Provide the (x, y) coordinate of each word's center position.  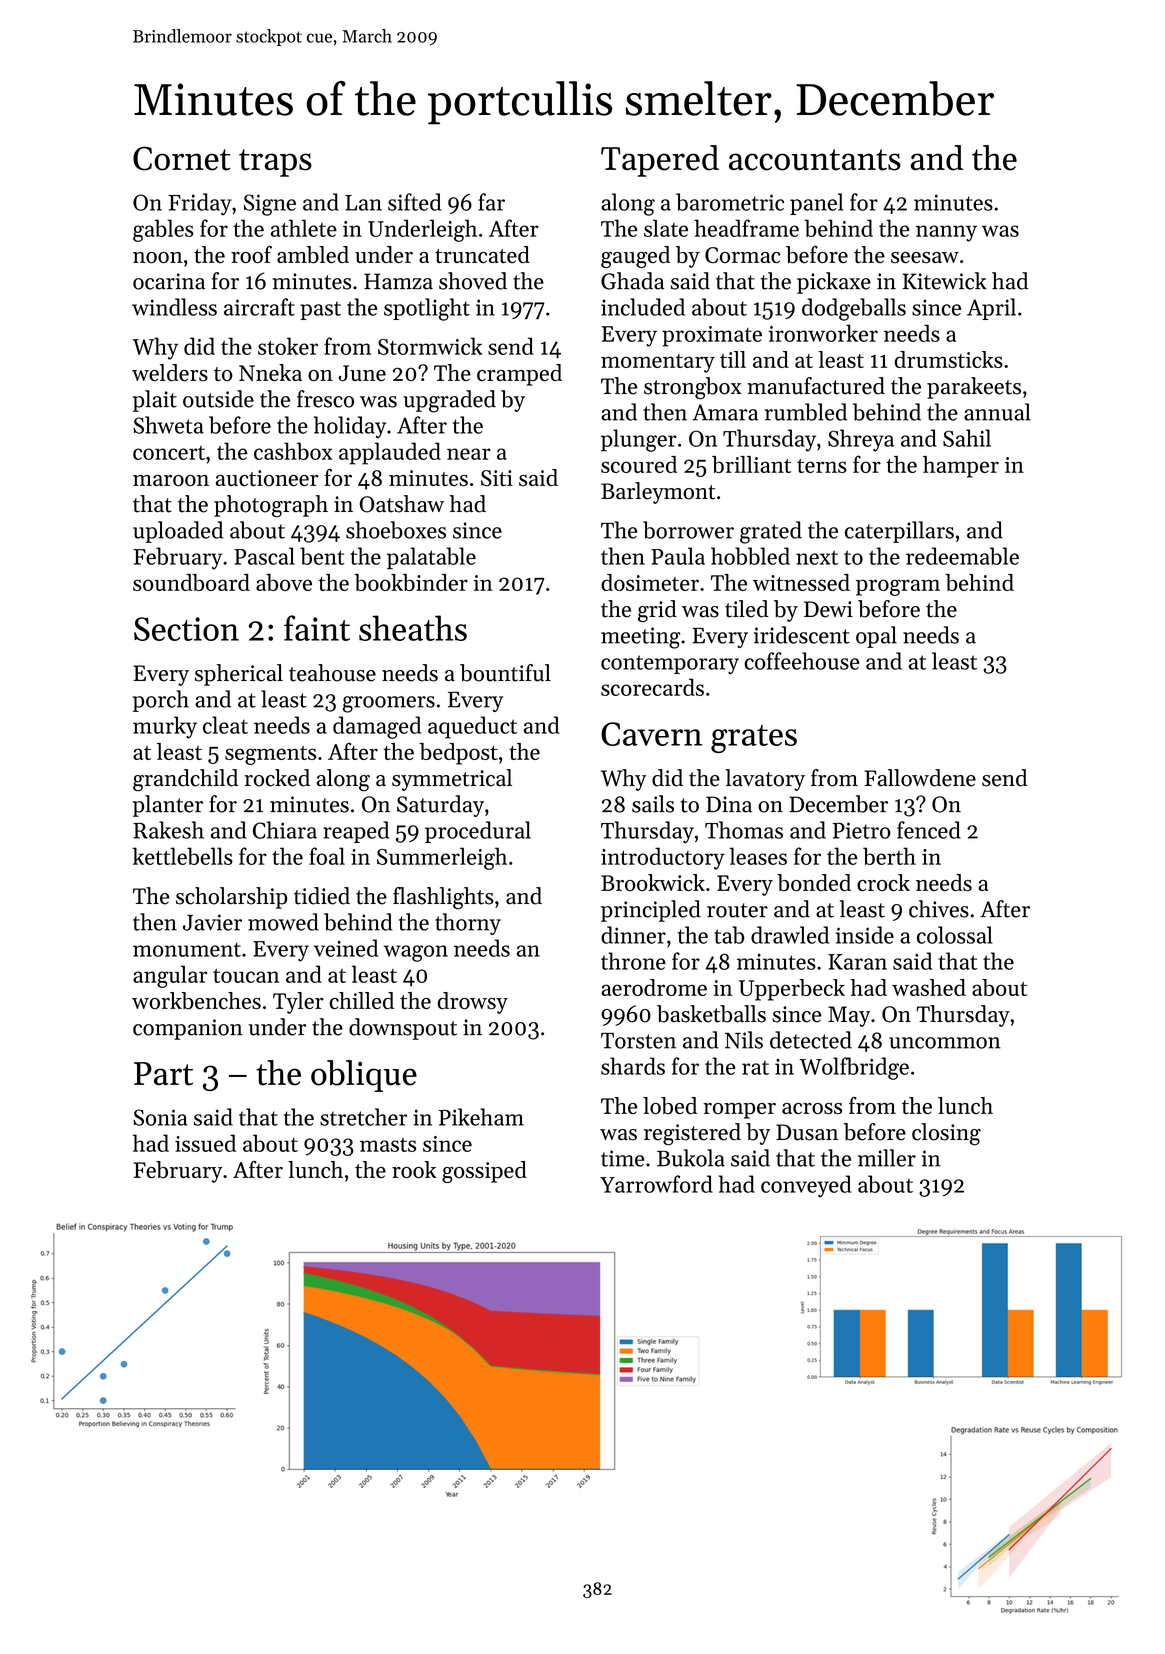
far (491, 202)
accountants (815, 160)
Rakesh (168, 830)
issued (205, 1143)
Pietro (862, 830)
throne (633, 961)
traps (275, 163)
